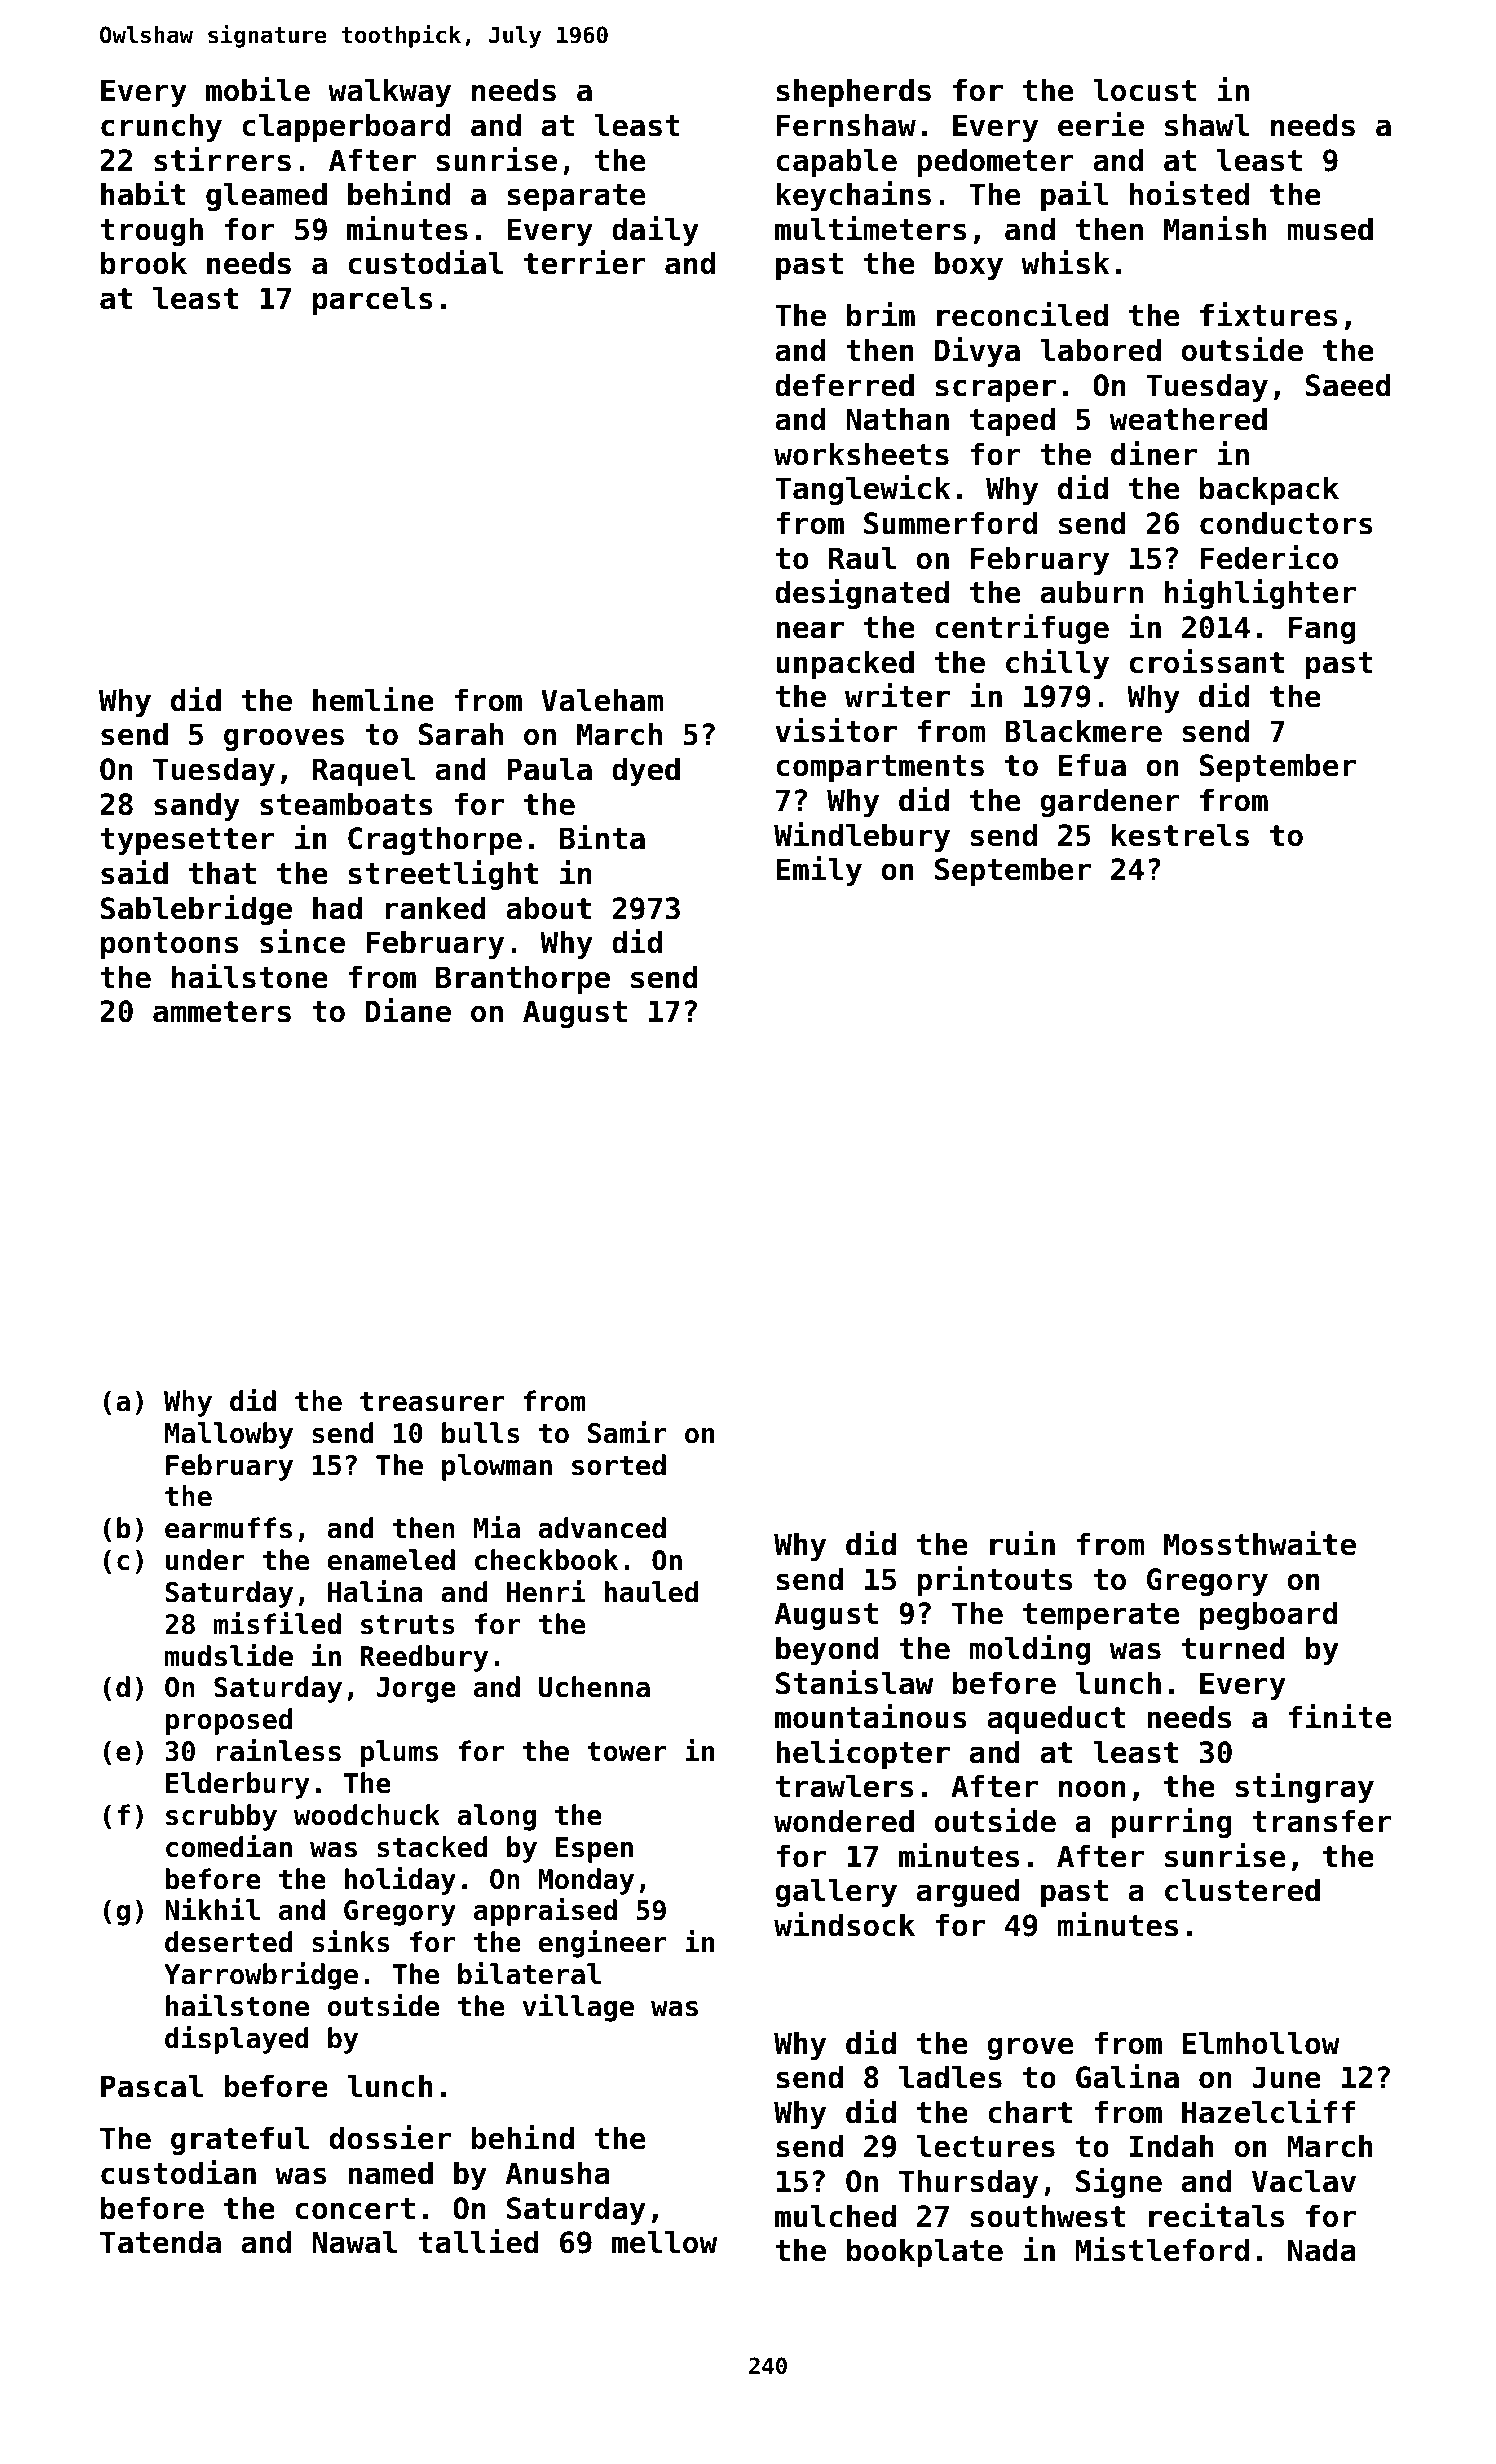 The width and height of the document is (1496, 2464). I want to click on Samir, so click(627, 1432).
